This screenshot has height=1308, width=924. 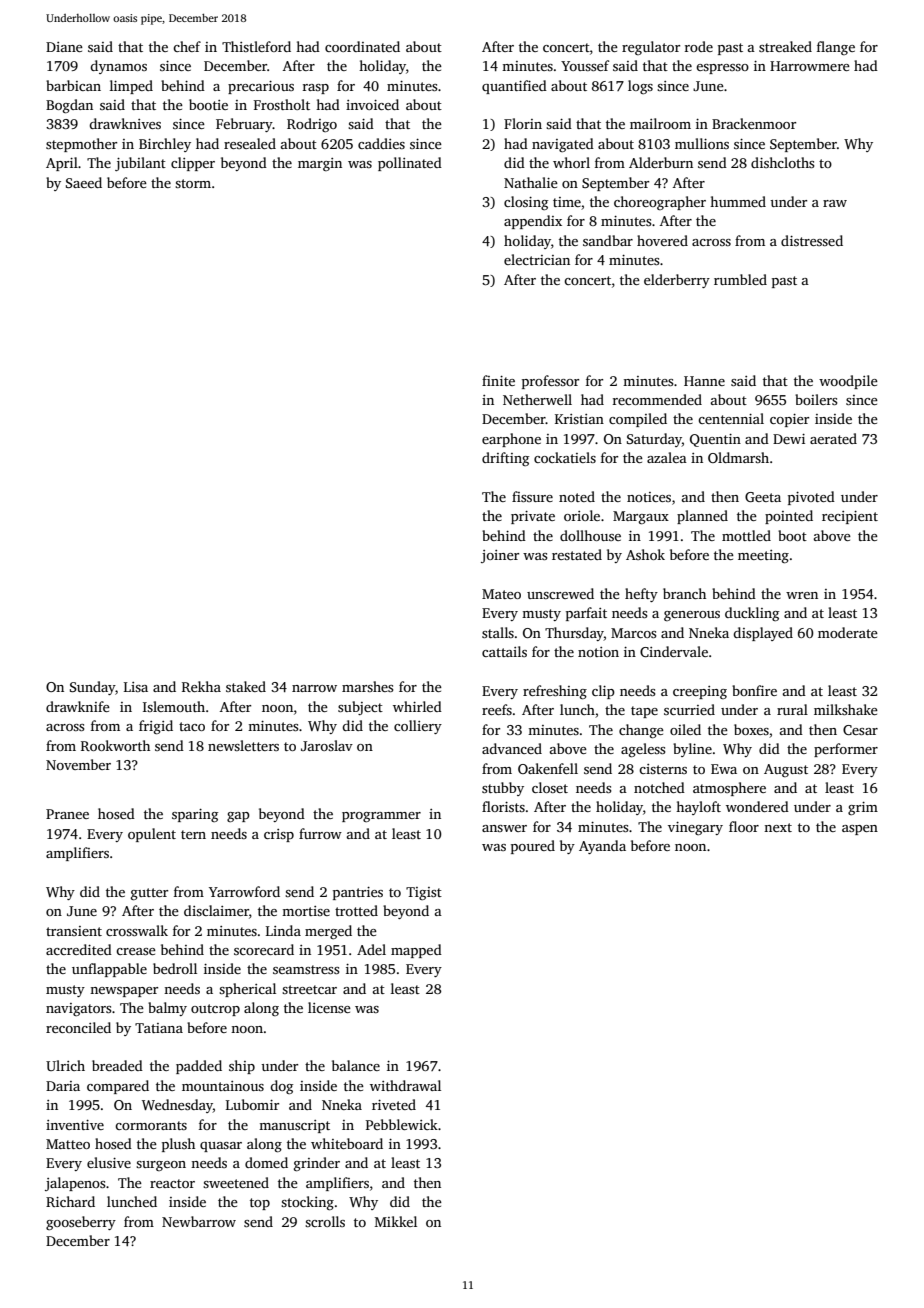 What do you see at coordinates (574, 634) in the screenshot?
I see `Thursday` at bounding box center [574, 634].
